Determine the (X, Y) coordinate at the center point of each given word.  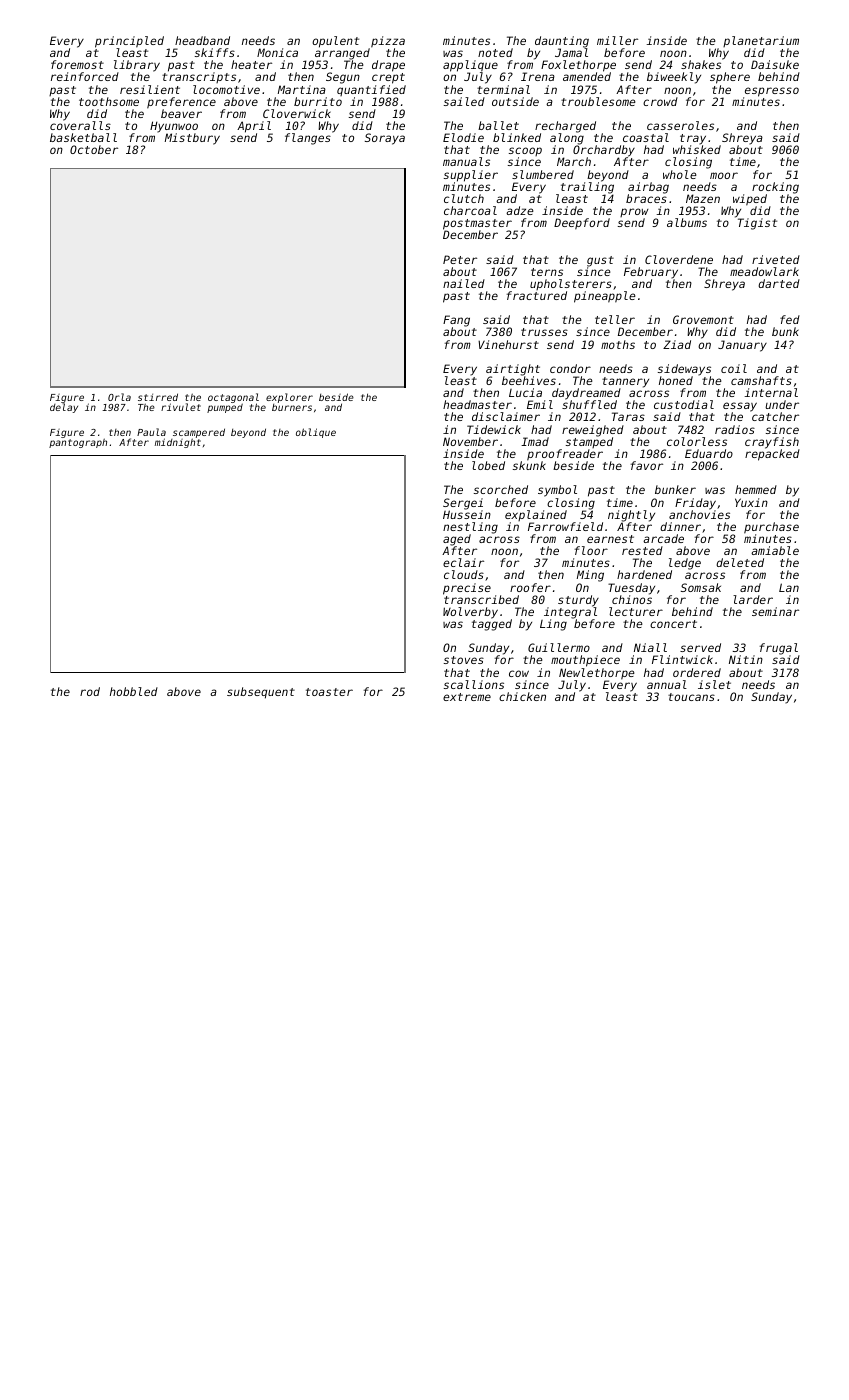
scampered (199, 433)
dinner (680, 526)
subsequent (261, 693)
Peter (460, 259)
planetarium (761, 41)
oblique (316, 433)
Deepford (582, 224)
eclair (463, 562)
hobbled (134, 691)
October (94, 149)
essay (740, 407)
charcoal (470, 210)
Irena (538, 76)
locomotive (226, 89)
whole (679, 174)
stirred (158, 397)
